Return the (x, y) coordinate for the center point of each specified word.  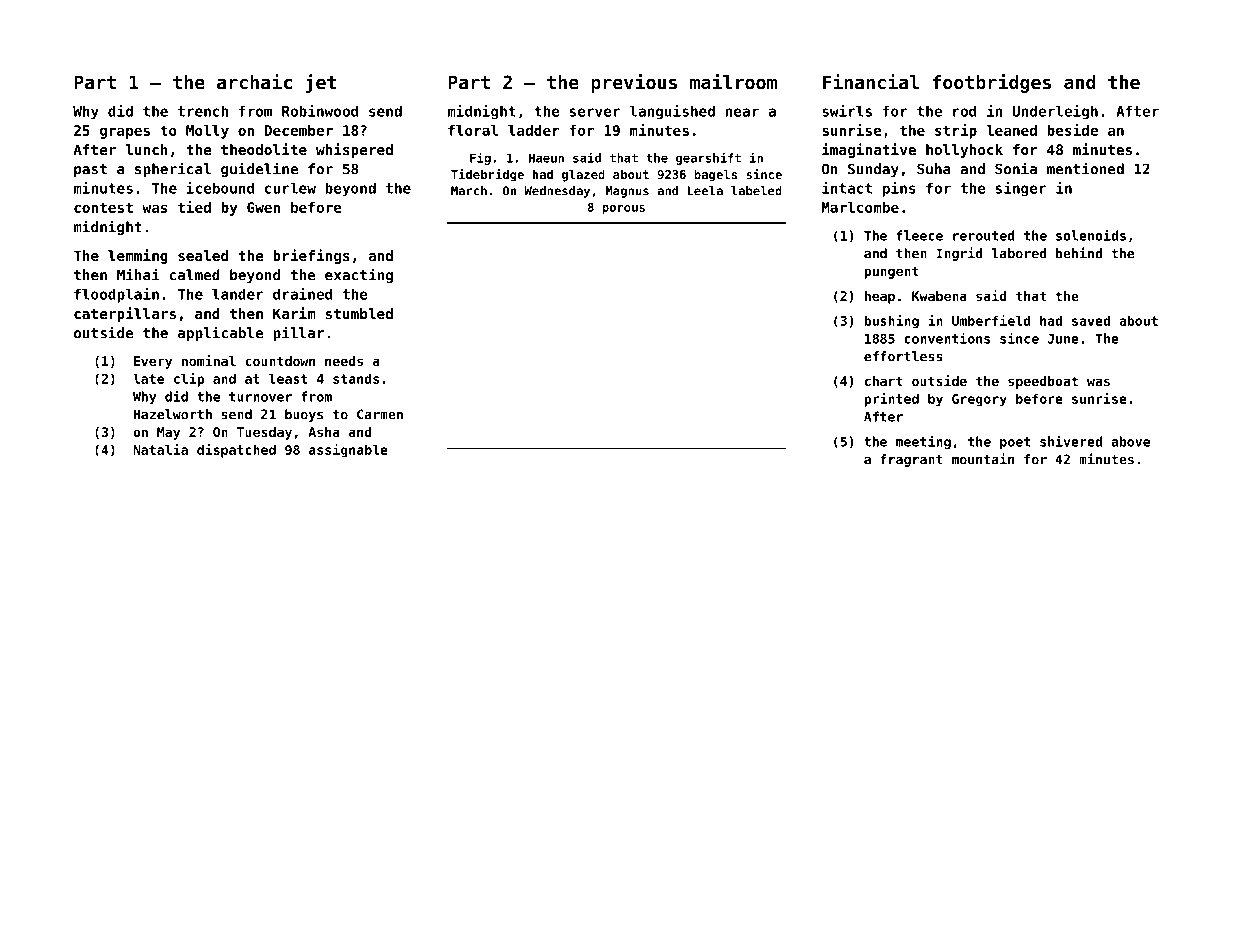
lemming (138, 256)
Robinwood (320, 111)
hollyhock (964, 151)
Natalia (161, 449)
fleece (919, 235)
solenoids (1091, 235)
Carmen (380, 414)
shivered (1071, 441)
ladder (534, 130)
